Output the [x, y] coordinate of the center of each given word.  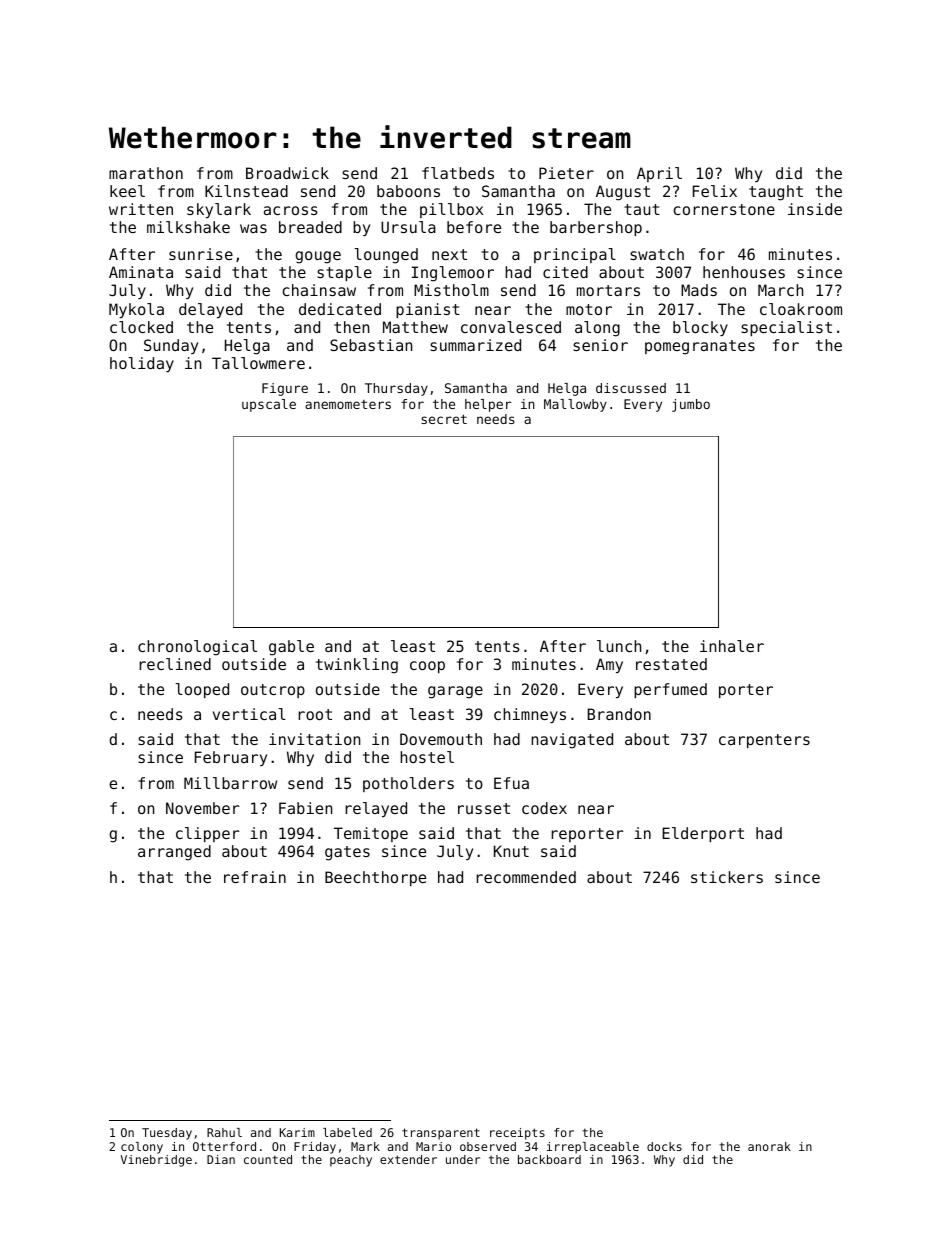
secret [444, 419]
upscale [269, 405]
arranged [174, 853]
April [659, 174]
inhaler [732, 646]
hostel [427, 757]
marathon [146, 173]
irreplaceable [593, 1148]
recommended [526, 877]
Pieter [566, 173]
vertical [249, 714]
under [463, 1159]
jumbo [691, 405]
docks [664, 1146]
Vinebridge [156, 1161]
